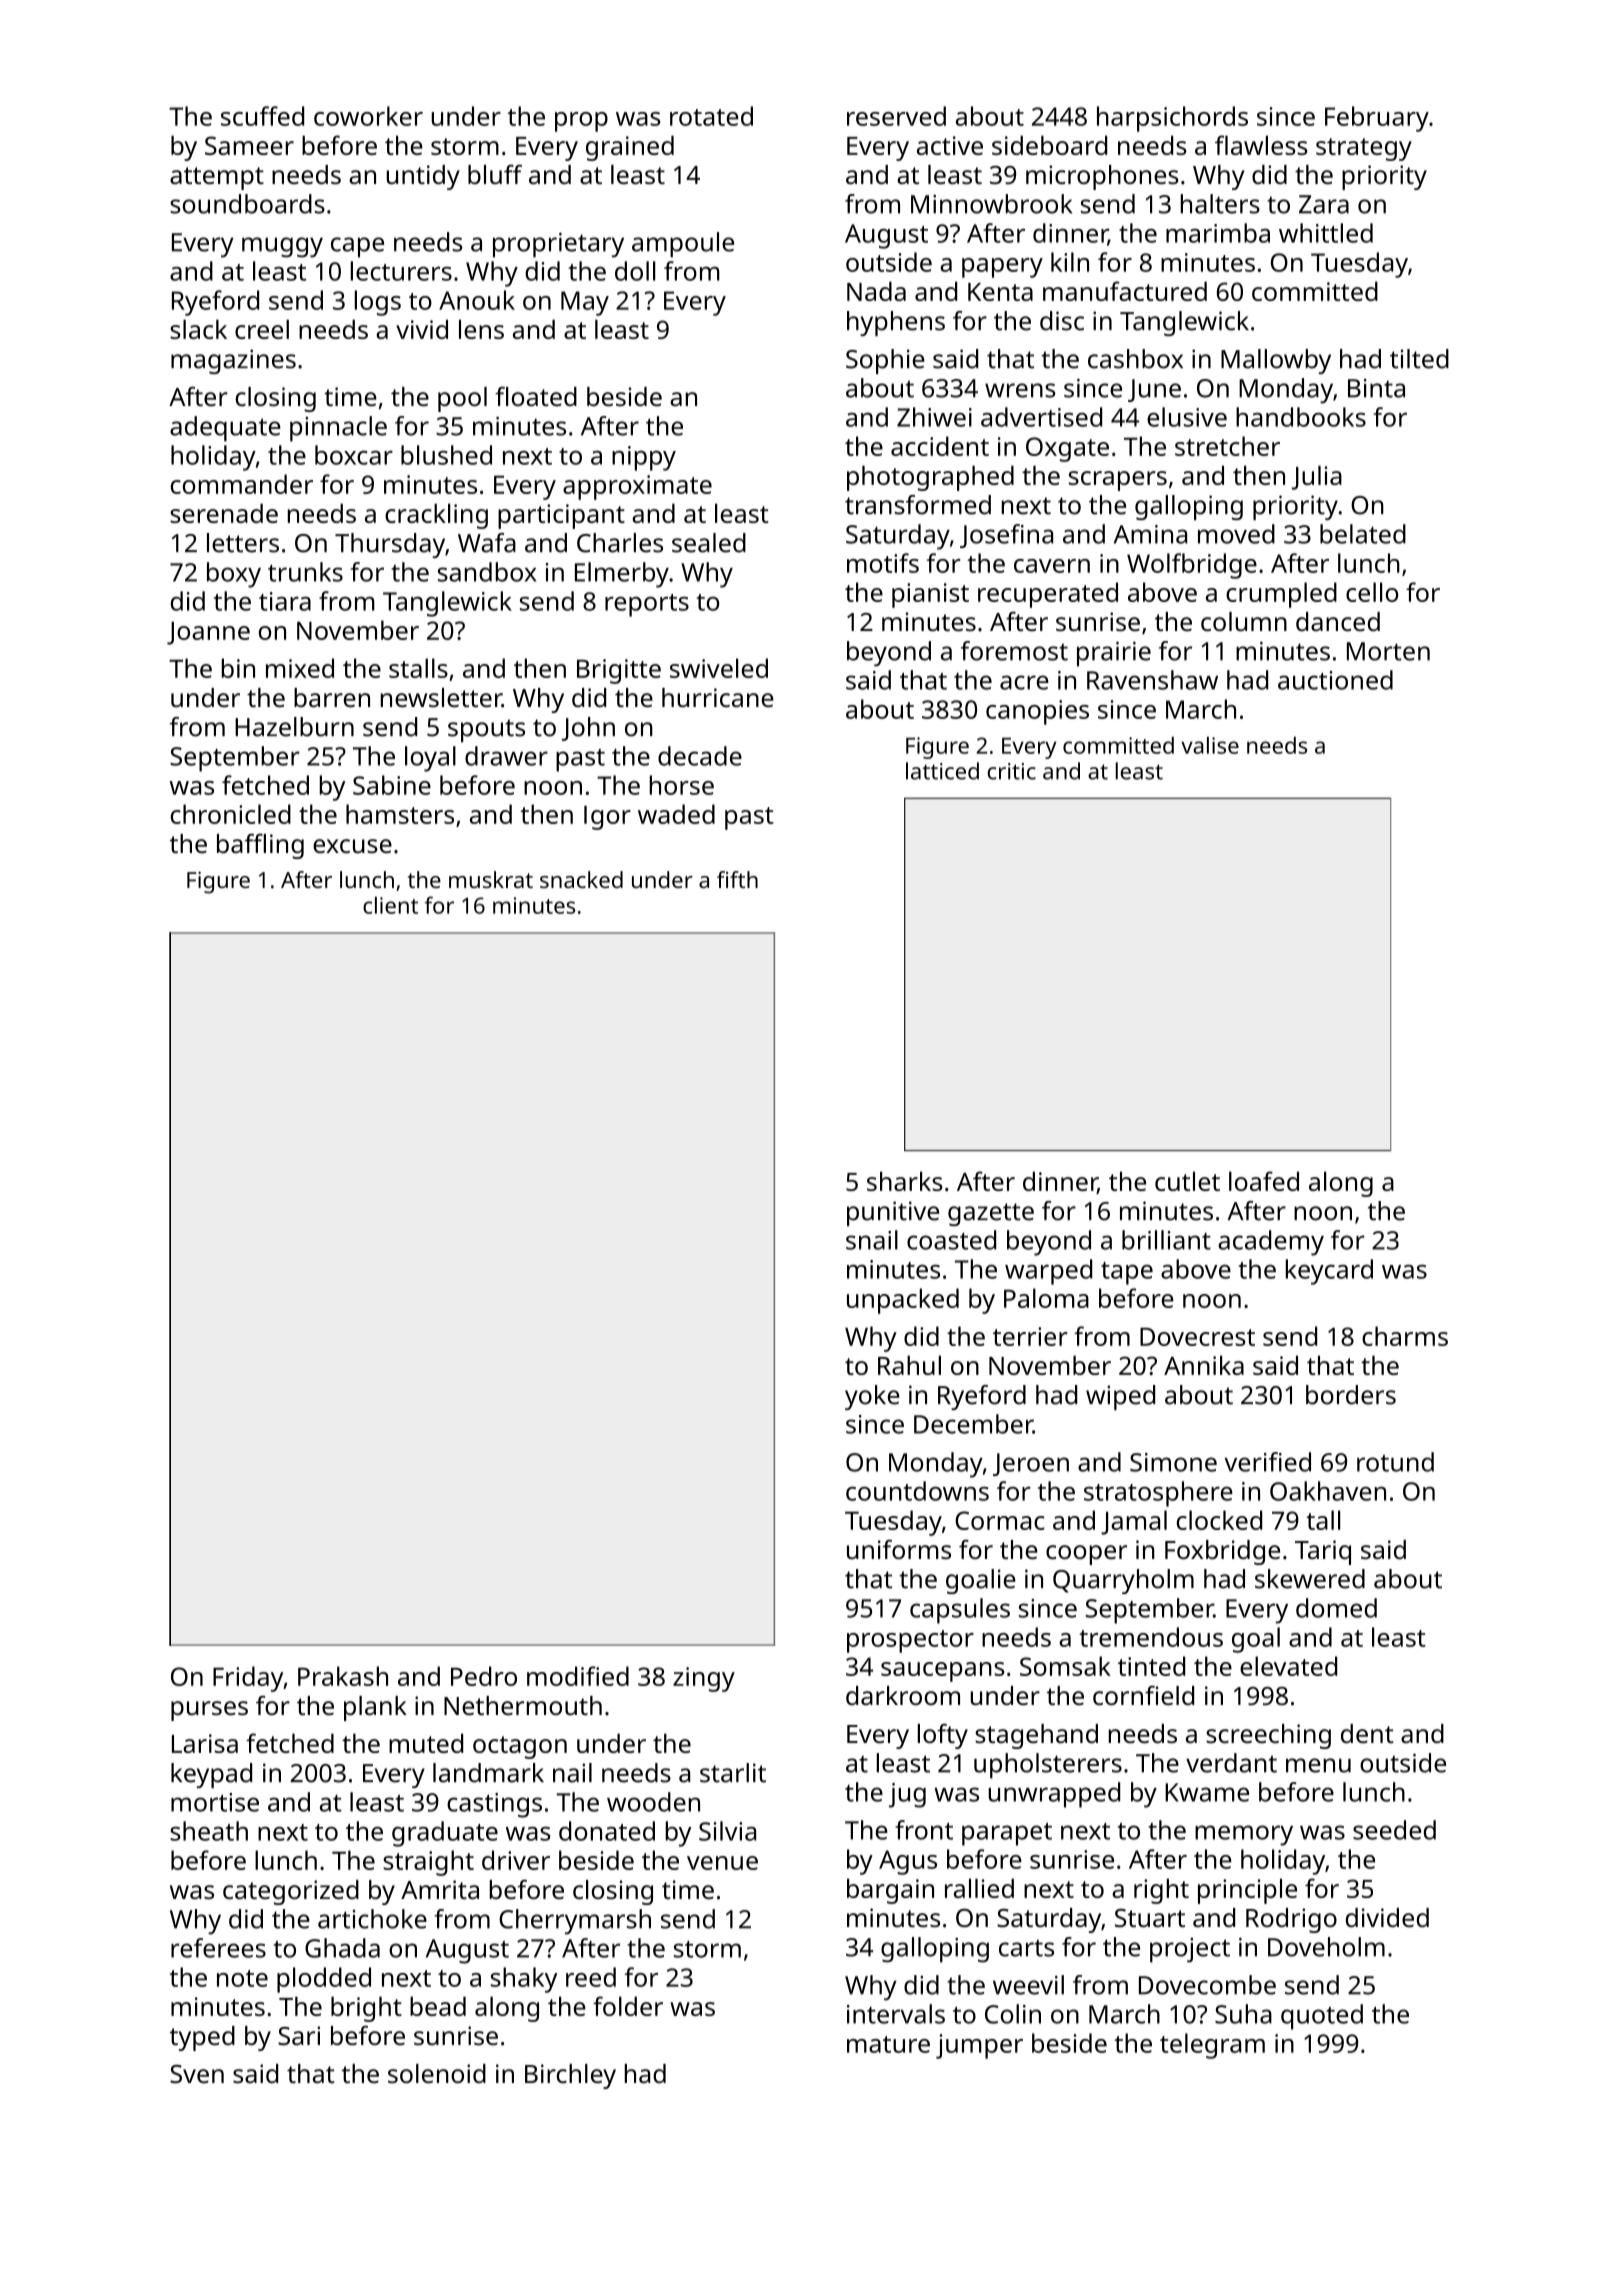 This screenshot has height=2292, width=1620. Describe the element at coordinates (231, 814) in the screenshot. I see `chronicled` at that location.
